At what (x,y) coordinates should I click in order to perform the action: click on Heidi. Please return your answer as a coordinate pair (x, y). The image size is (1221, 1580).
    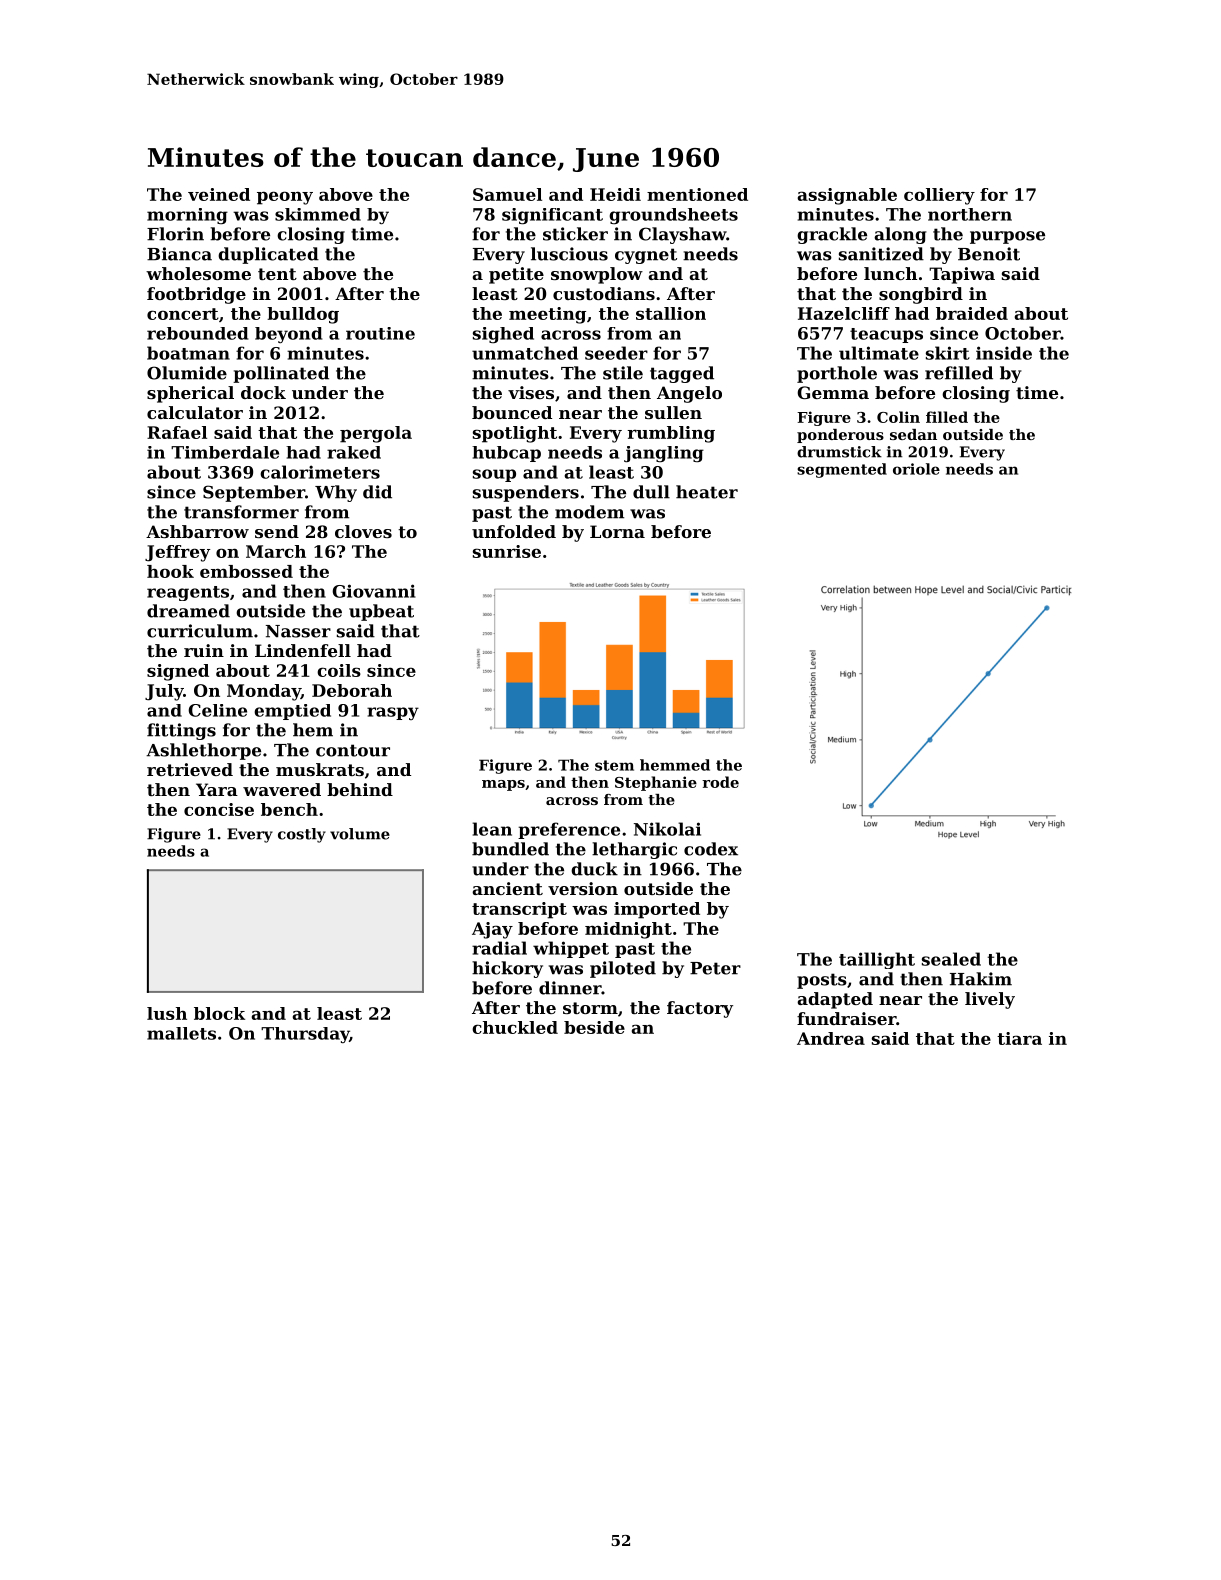
    Looking at the image, I should click on (615, 194).
